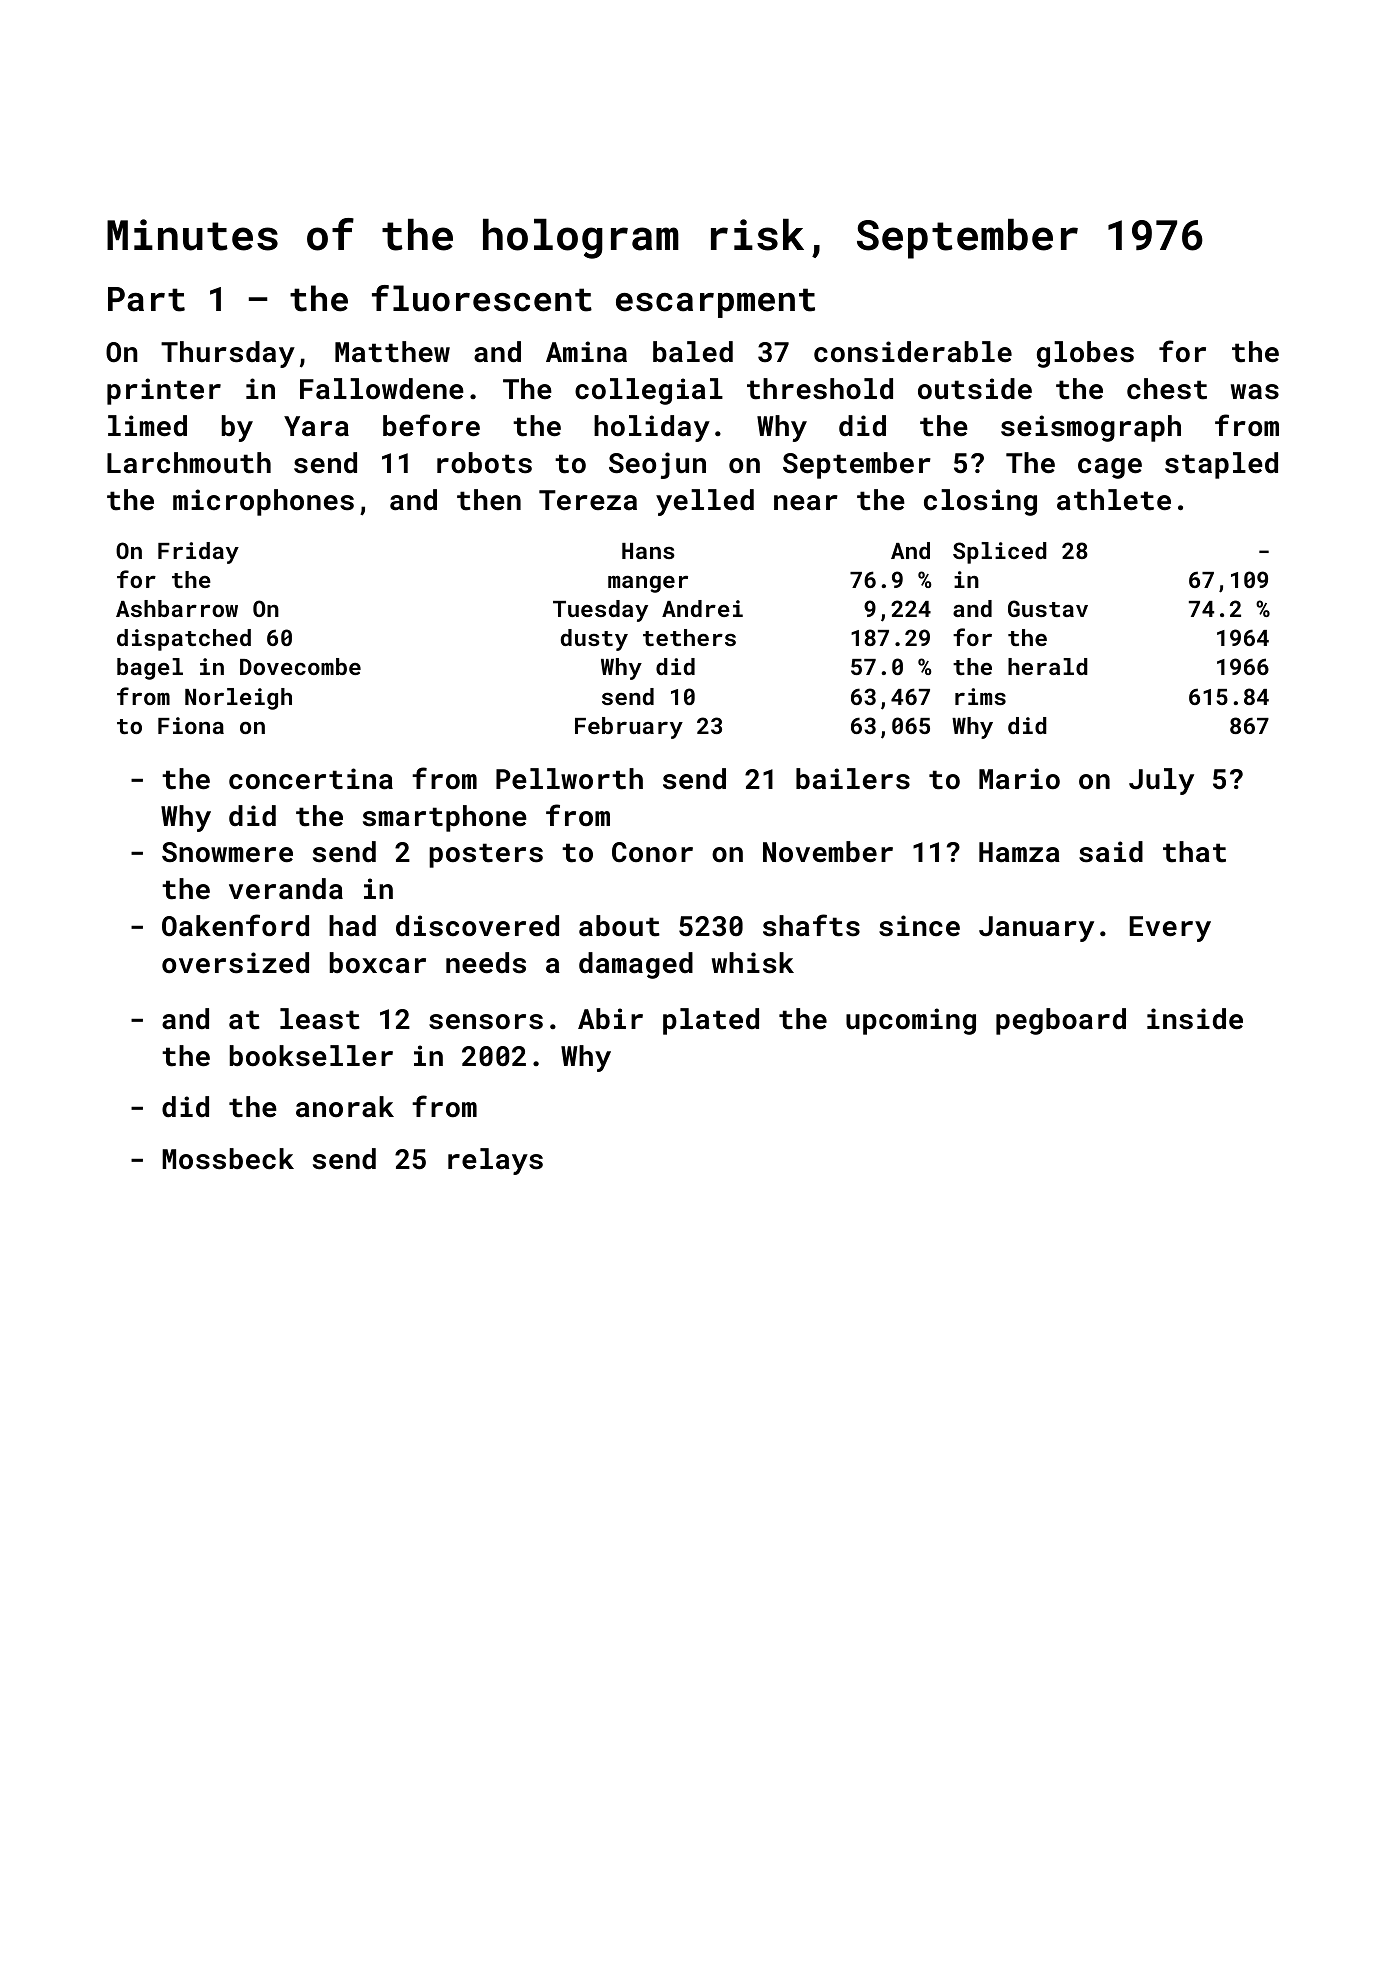 The image size is (1386, 1969). Describe the element at coordinates (311, 779) in the screenshot. I see `concertina` at that location.
